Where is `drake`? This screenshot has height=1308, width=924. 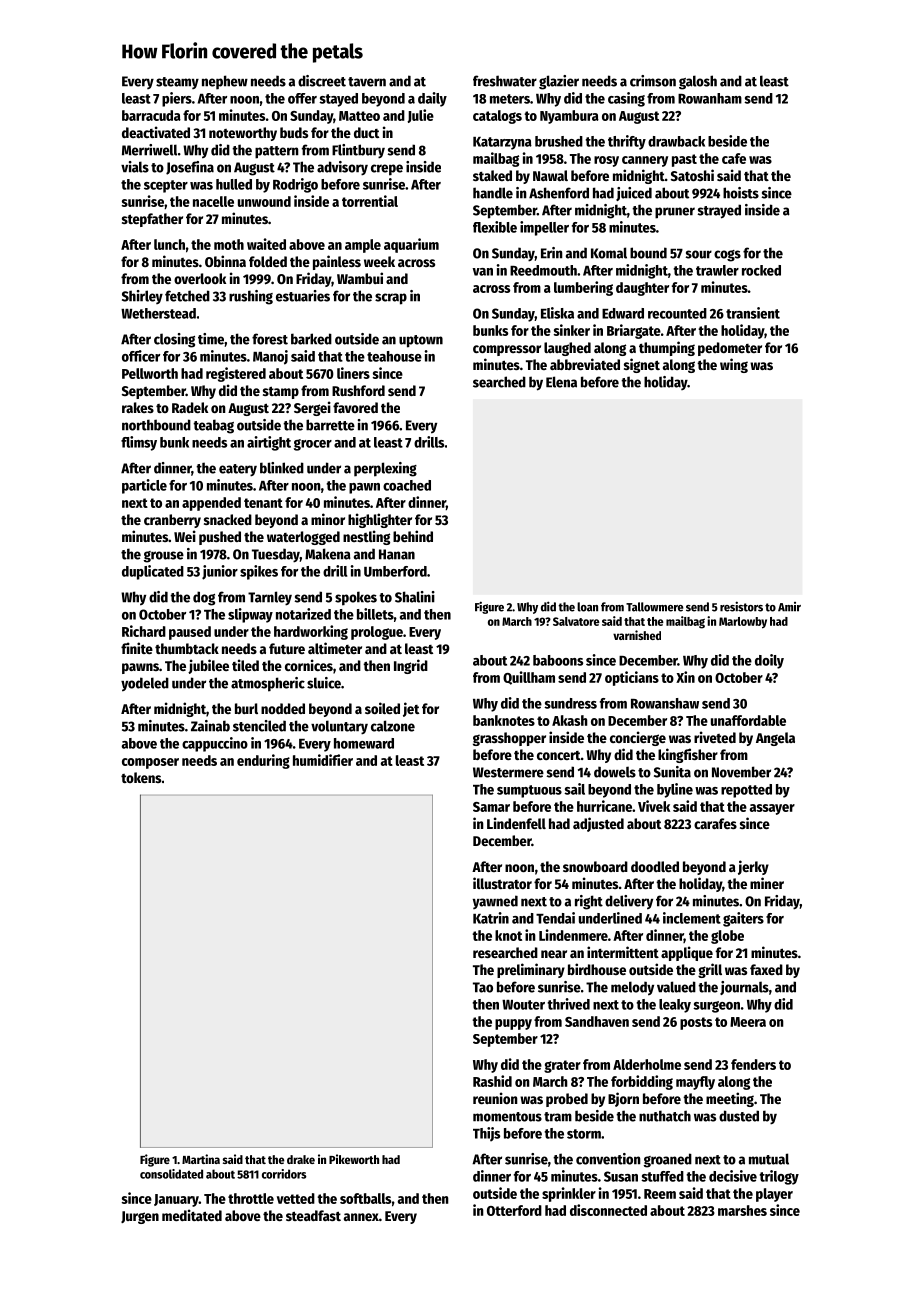 drake is located at coordinates (301, 1159).
